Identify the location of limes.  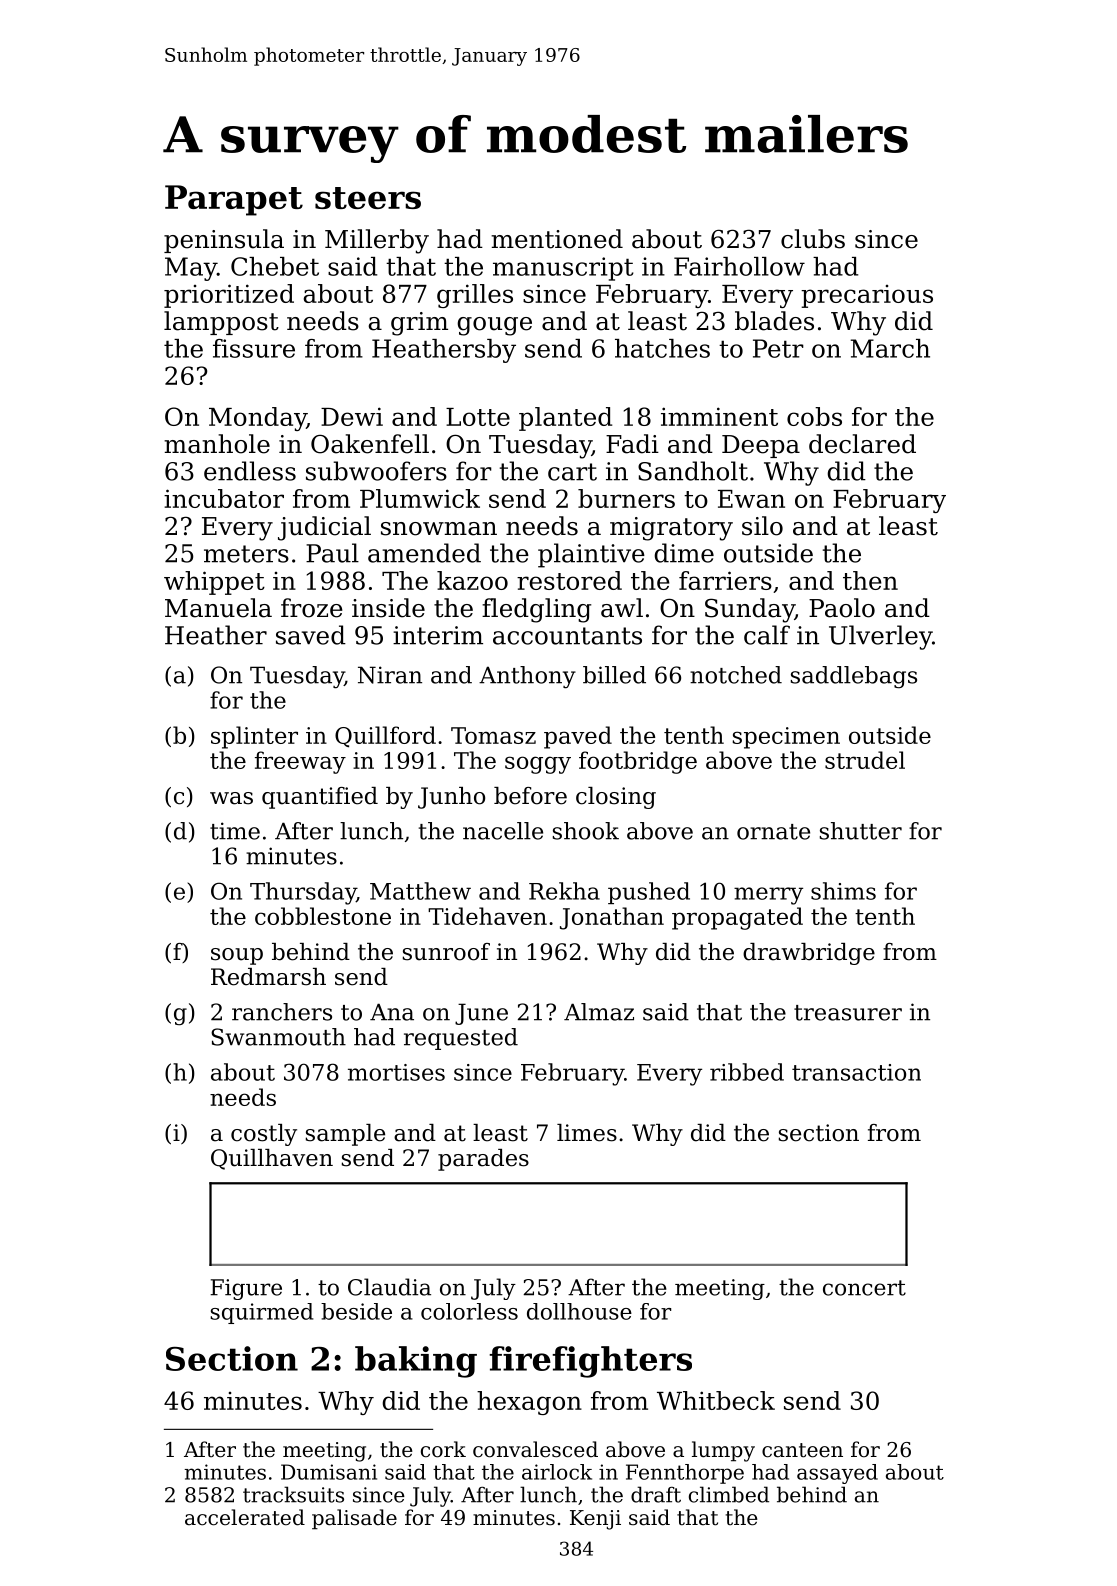
(587, 1133).
